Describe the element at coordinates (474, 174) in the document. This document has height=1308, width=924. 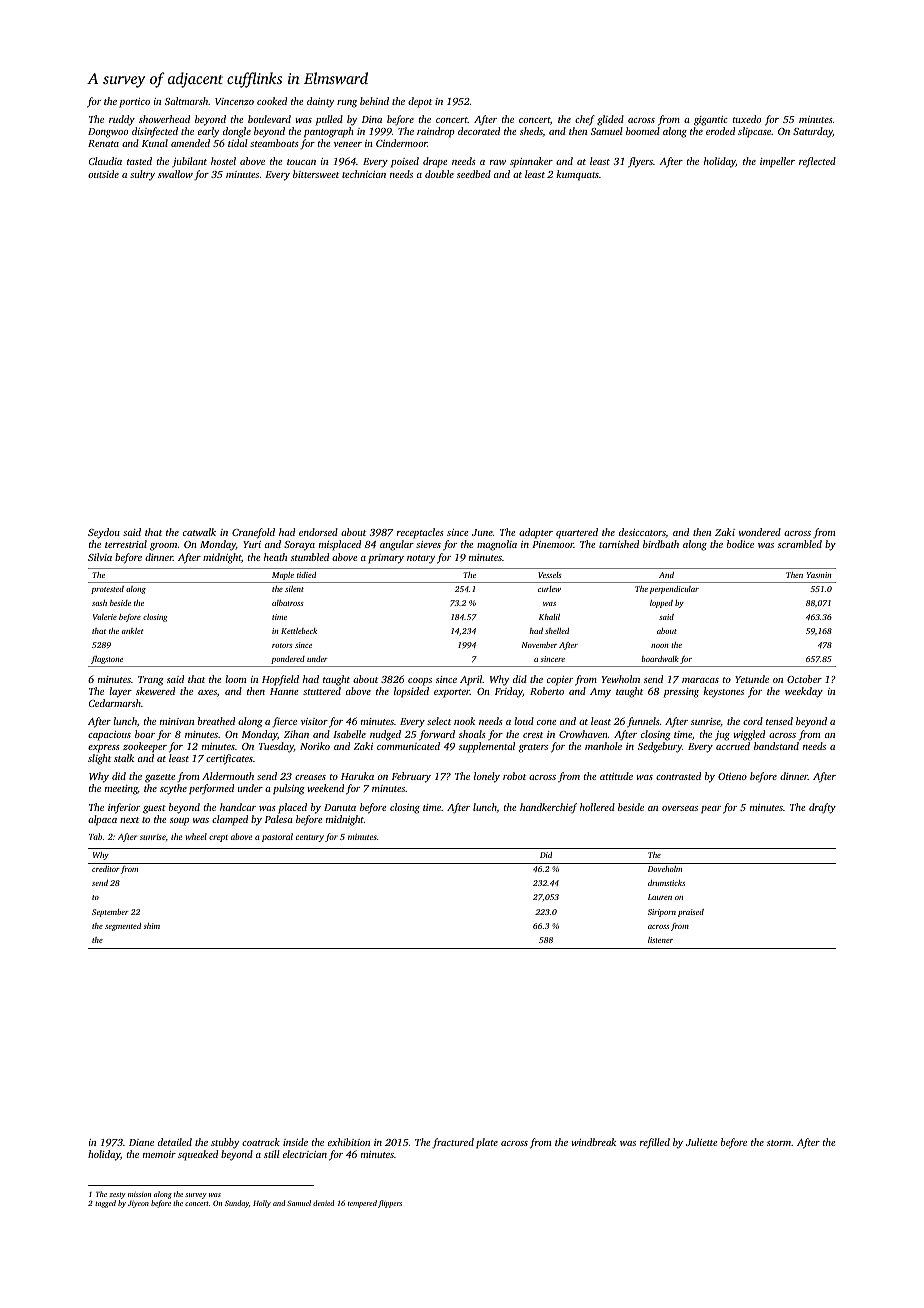
I see `seedbed` at that location.
